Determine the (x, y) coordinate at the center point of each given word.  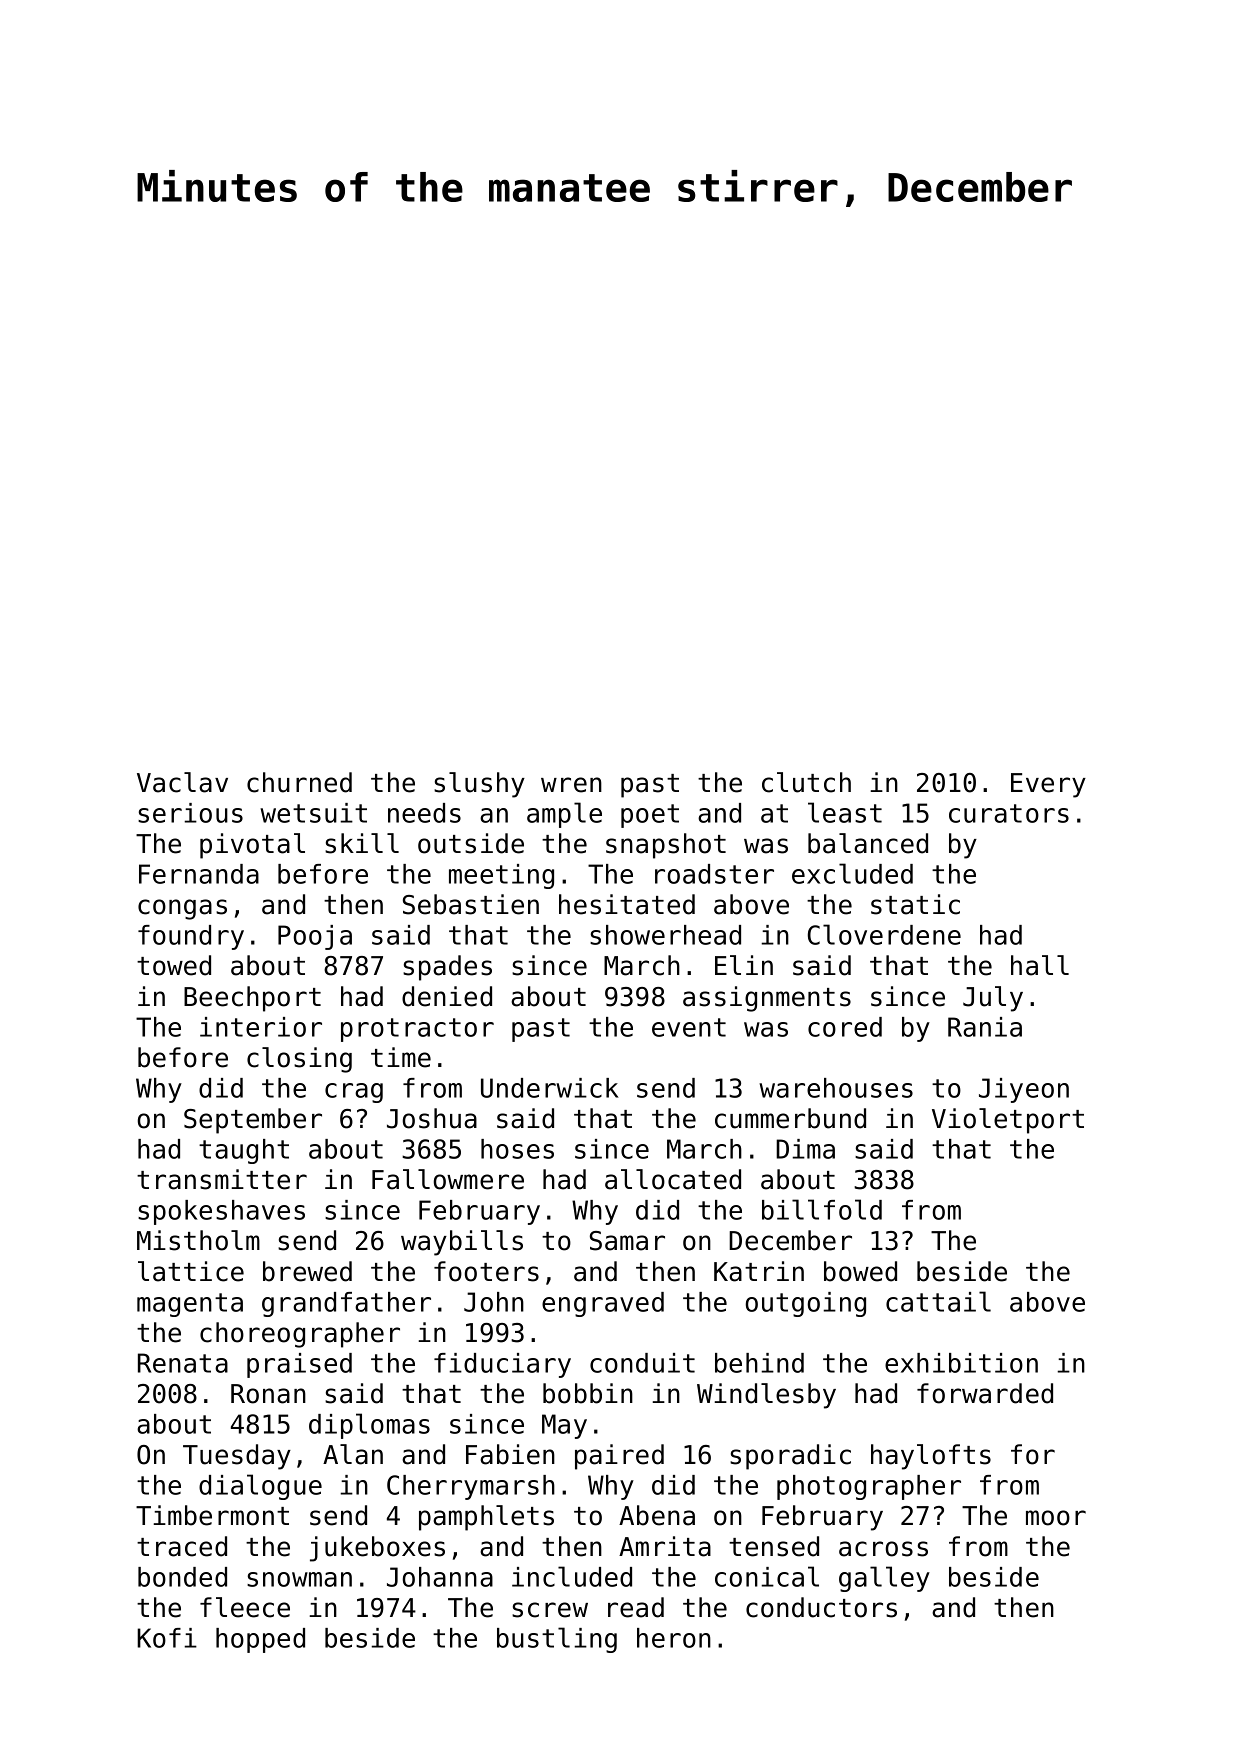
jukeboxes (377, 1549)
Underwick (550, 1088)
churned (299, 782)
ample (564, 815)
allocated (673, 1179)
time (401, 1057)
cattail (938, 1301)
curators (1009, 813)
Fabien (510, 1454)
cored (845, 1027)
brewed (307, 1271)
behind (759, 1363)
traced (182, 1546)
